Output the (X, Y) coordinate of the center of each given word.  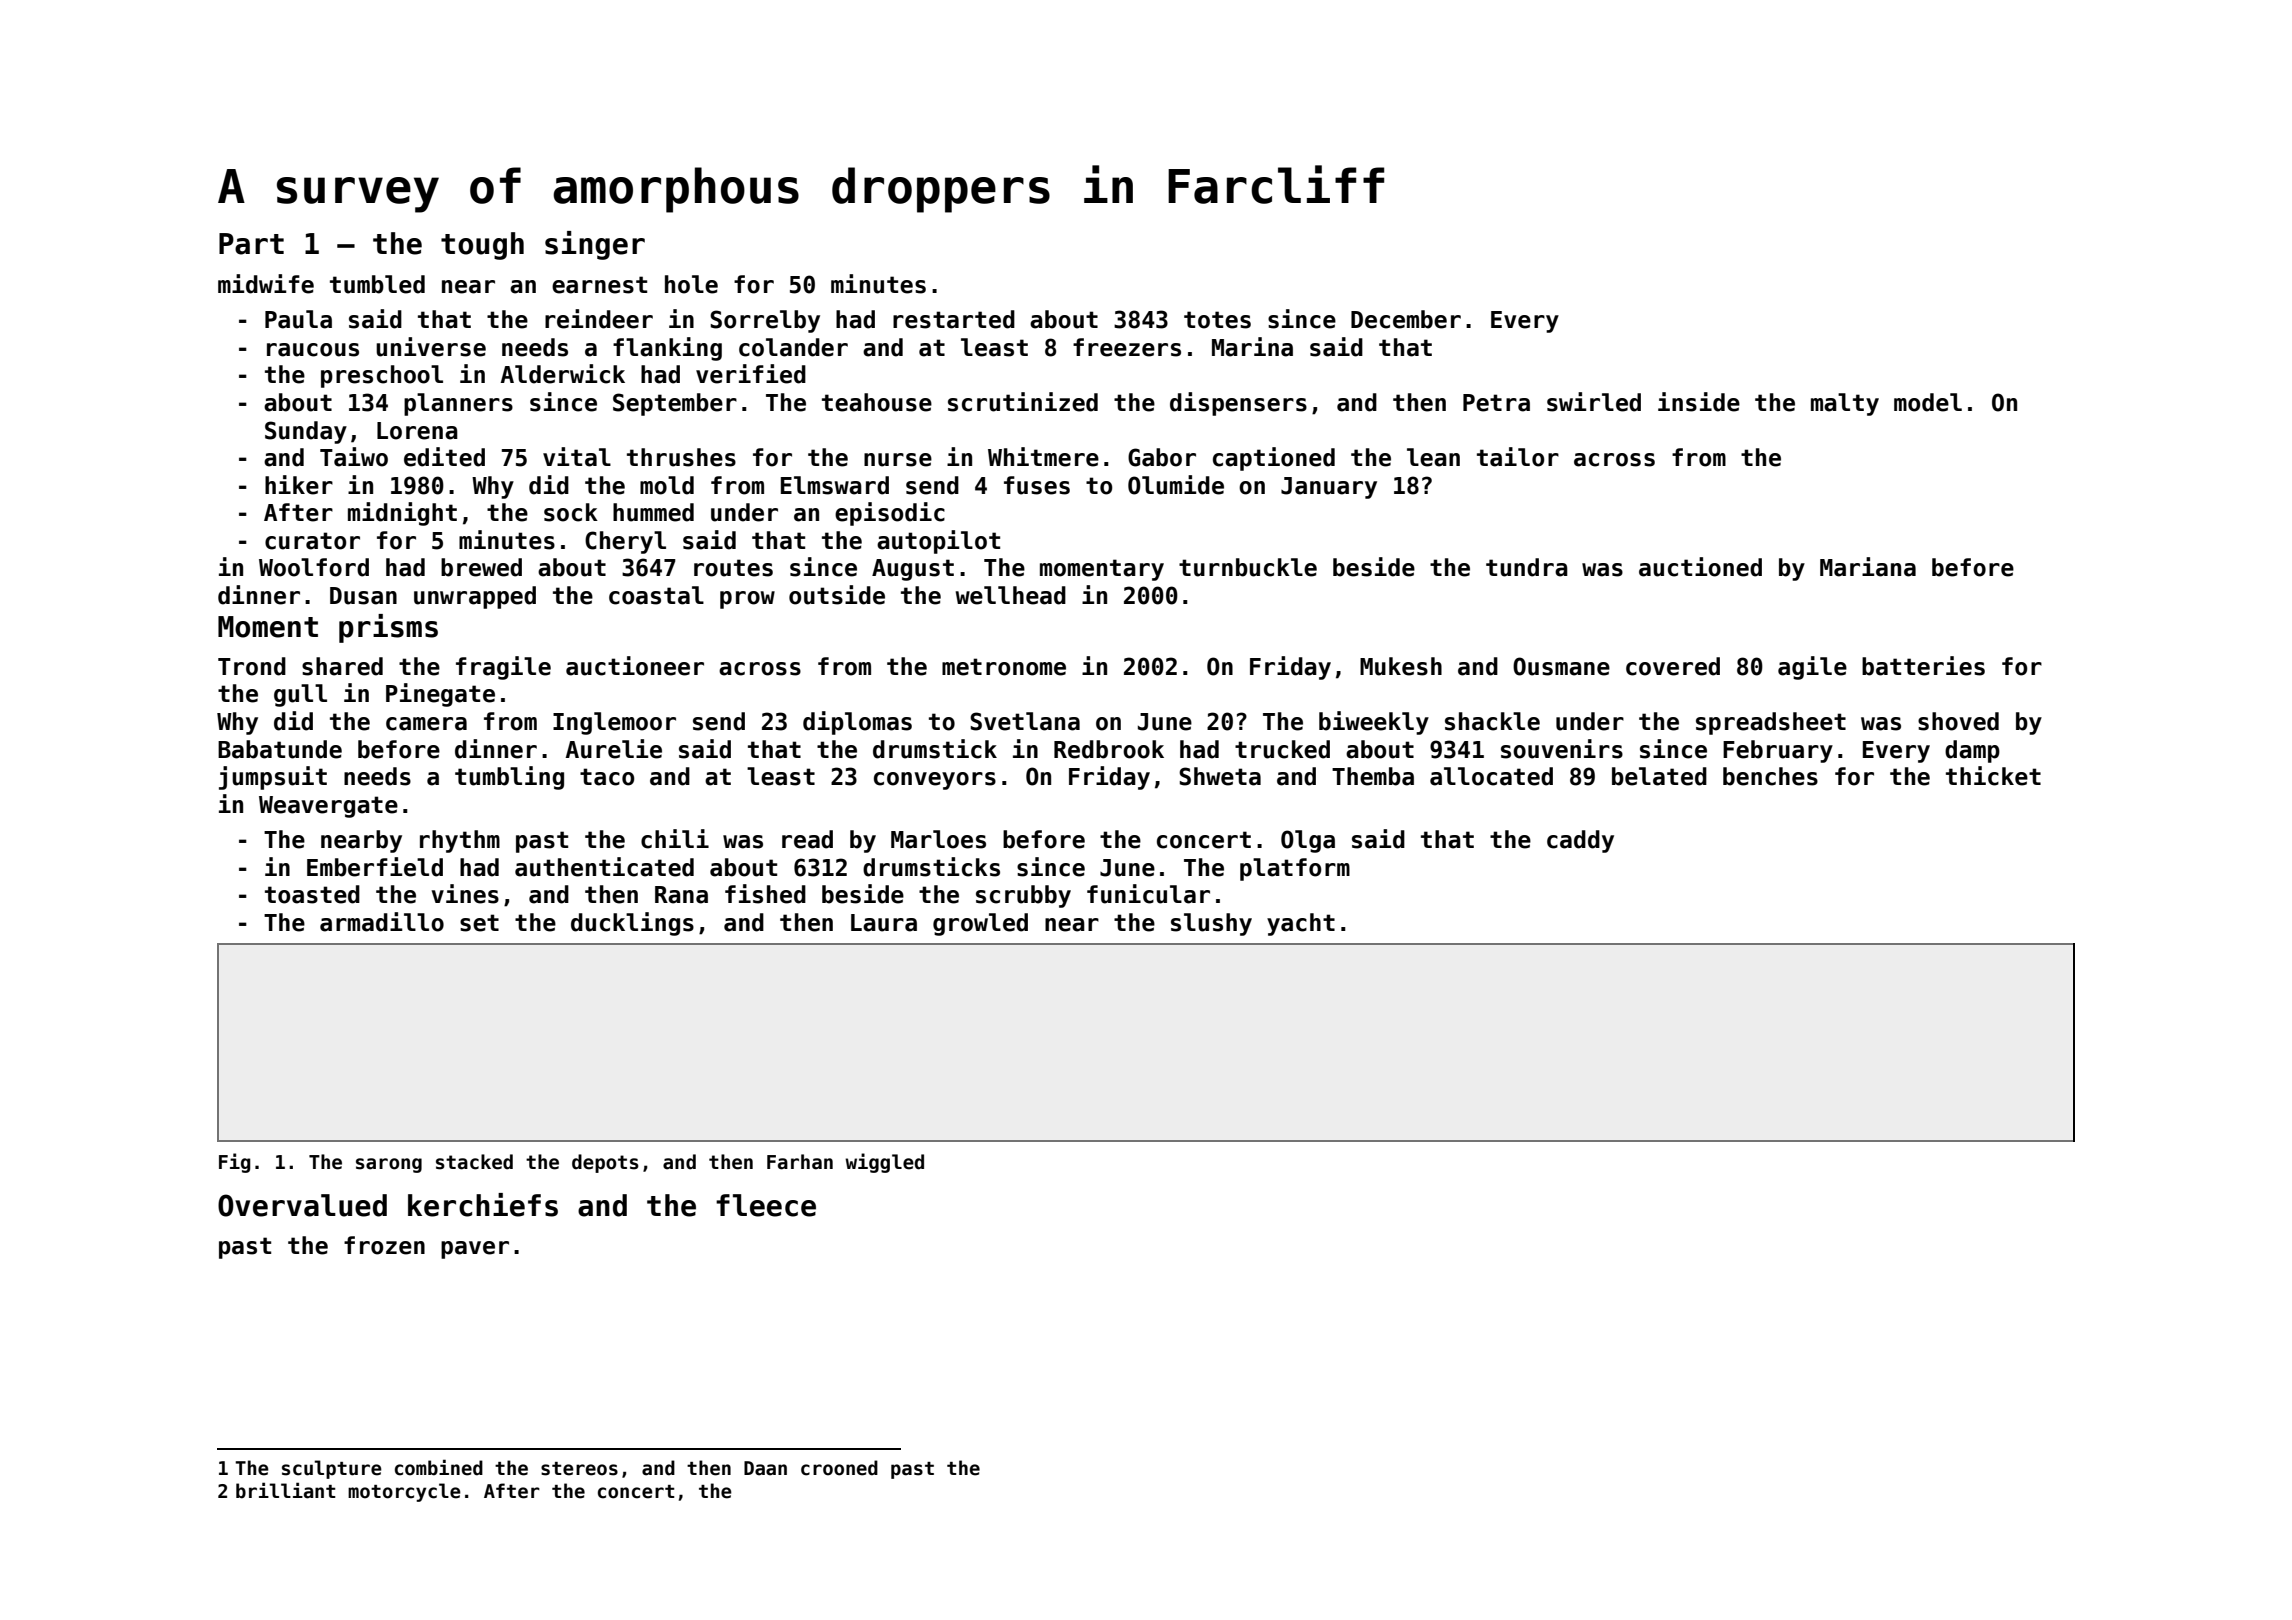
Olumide (1176, 485)
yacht (1301, 924)
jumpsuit (273, 778)
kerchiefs (483, 1205)
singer (595, 245)
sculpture (332, 1469)
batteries (1923, 666)
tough (482, 246)
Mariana (1868, 567)
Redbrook (1109, 749)
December (1406, 319)
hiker (299, 485)
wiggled (884, 1163)
